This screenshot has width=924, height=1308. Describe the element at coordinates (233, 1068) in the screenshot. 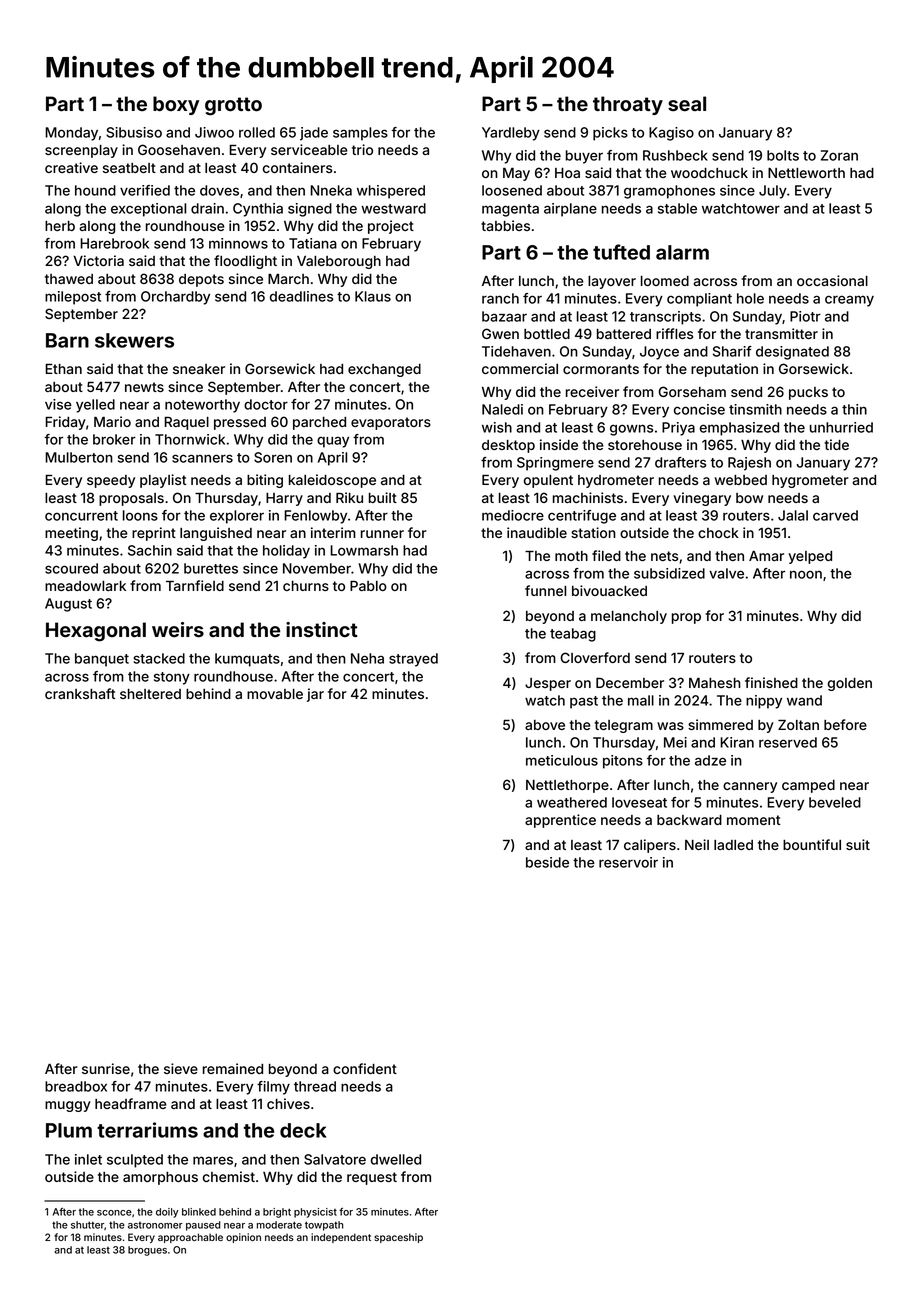

I see `remained` at that location.
